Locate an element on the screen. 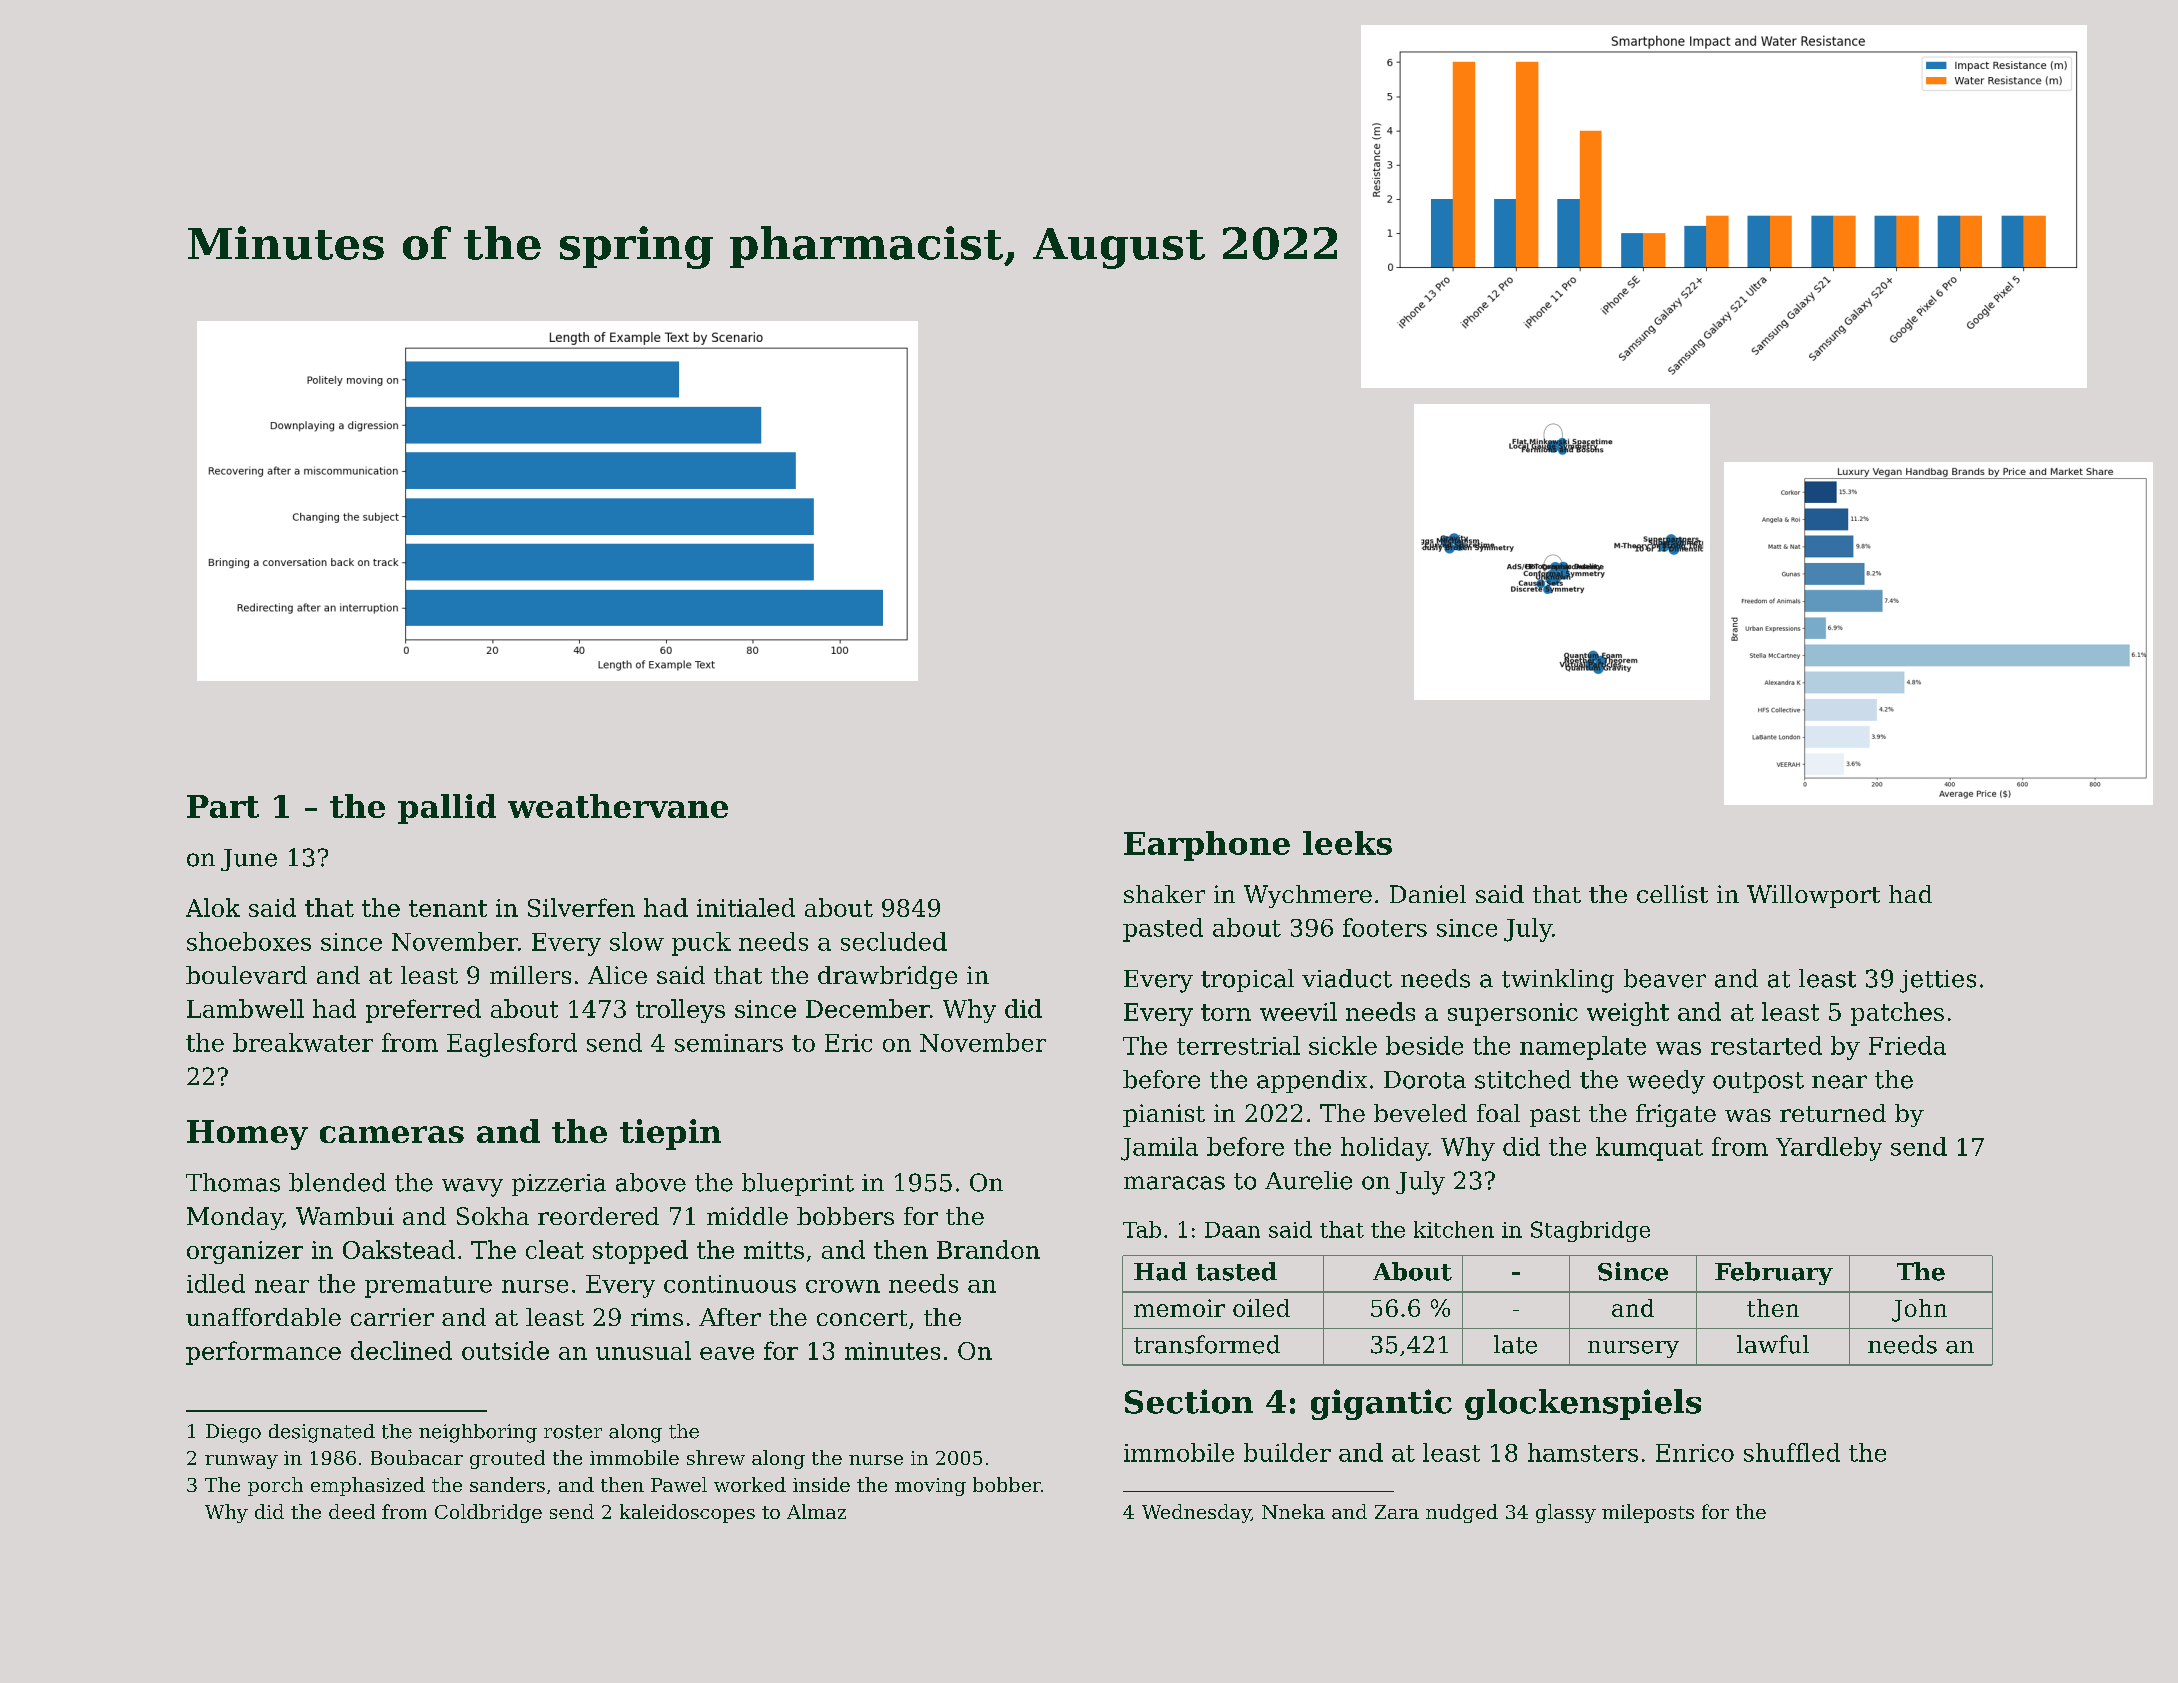  sanders is located at coordinates (507, 1484).
